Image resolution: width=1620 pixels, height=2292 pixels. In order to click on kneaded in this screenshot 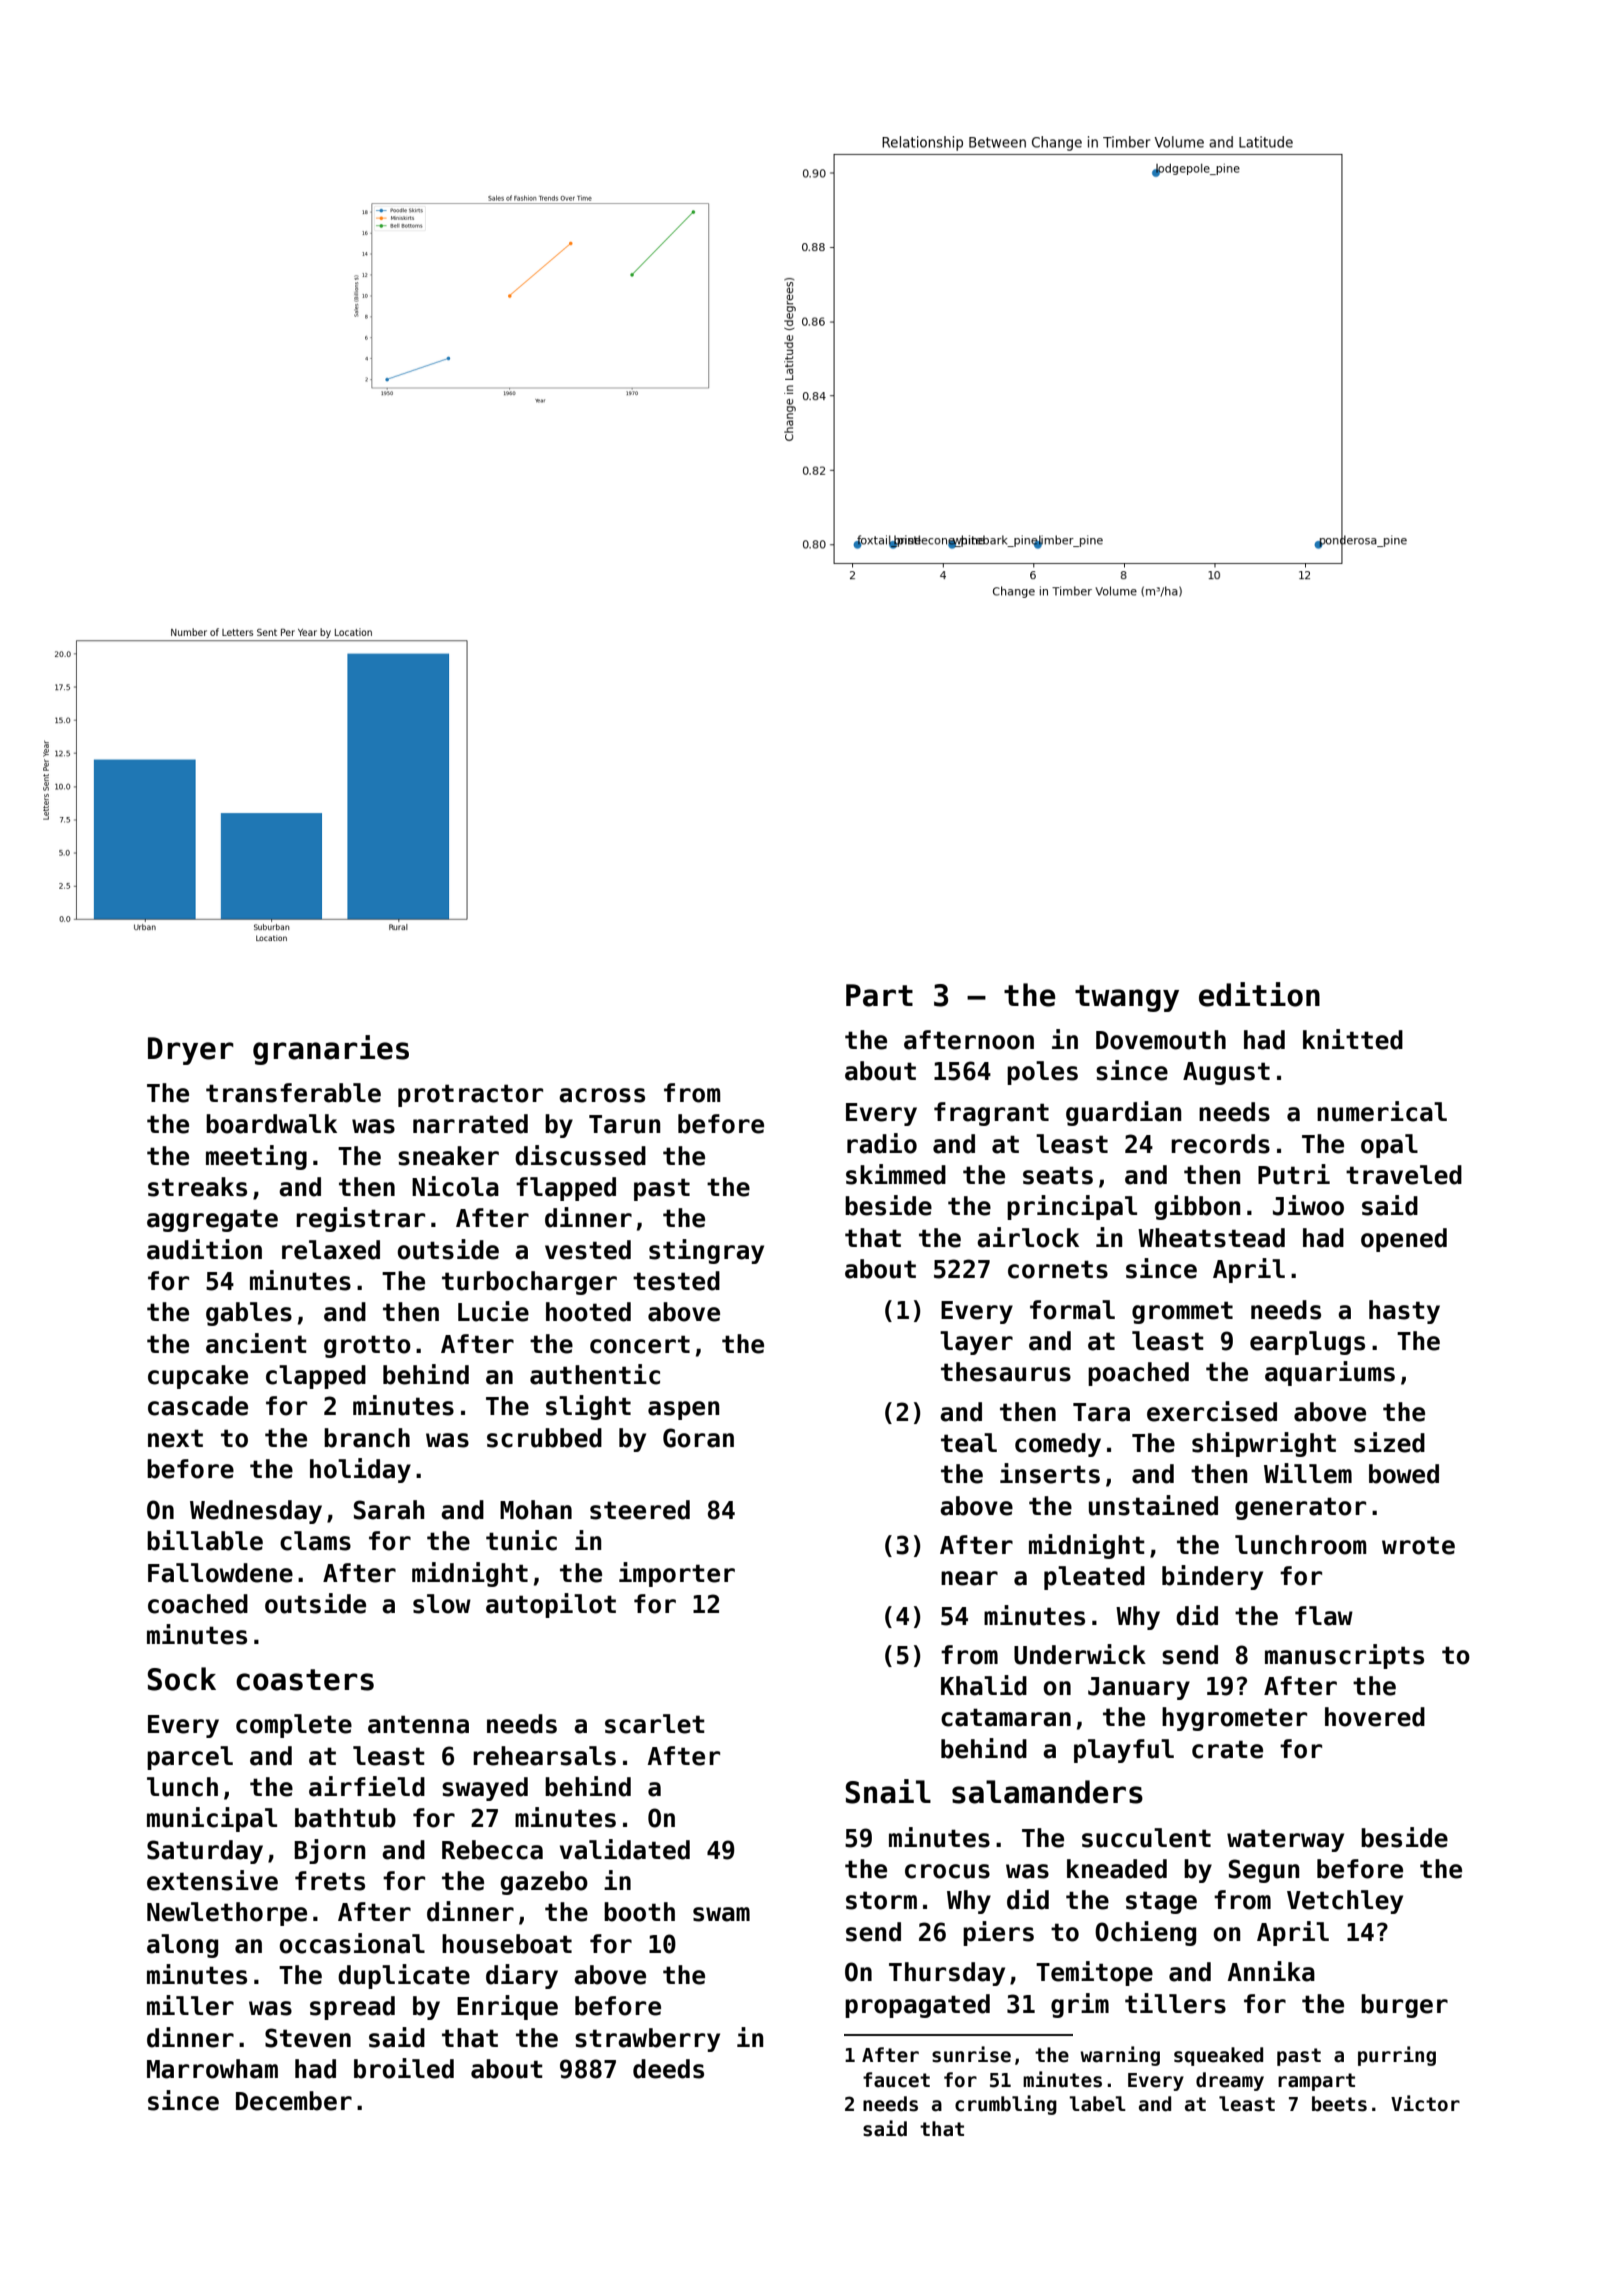, I will do `click(1117, 1869)`.
